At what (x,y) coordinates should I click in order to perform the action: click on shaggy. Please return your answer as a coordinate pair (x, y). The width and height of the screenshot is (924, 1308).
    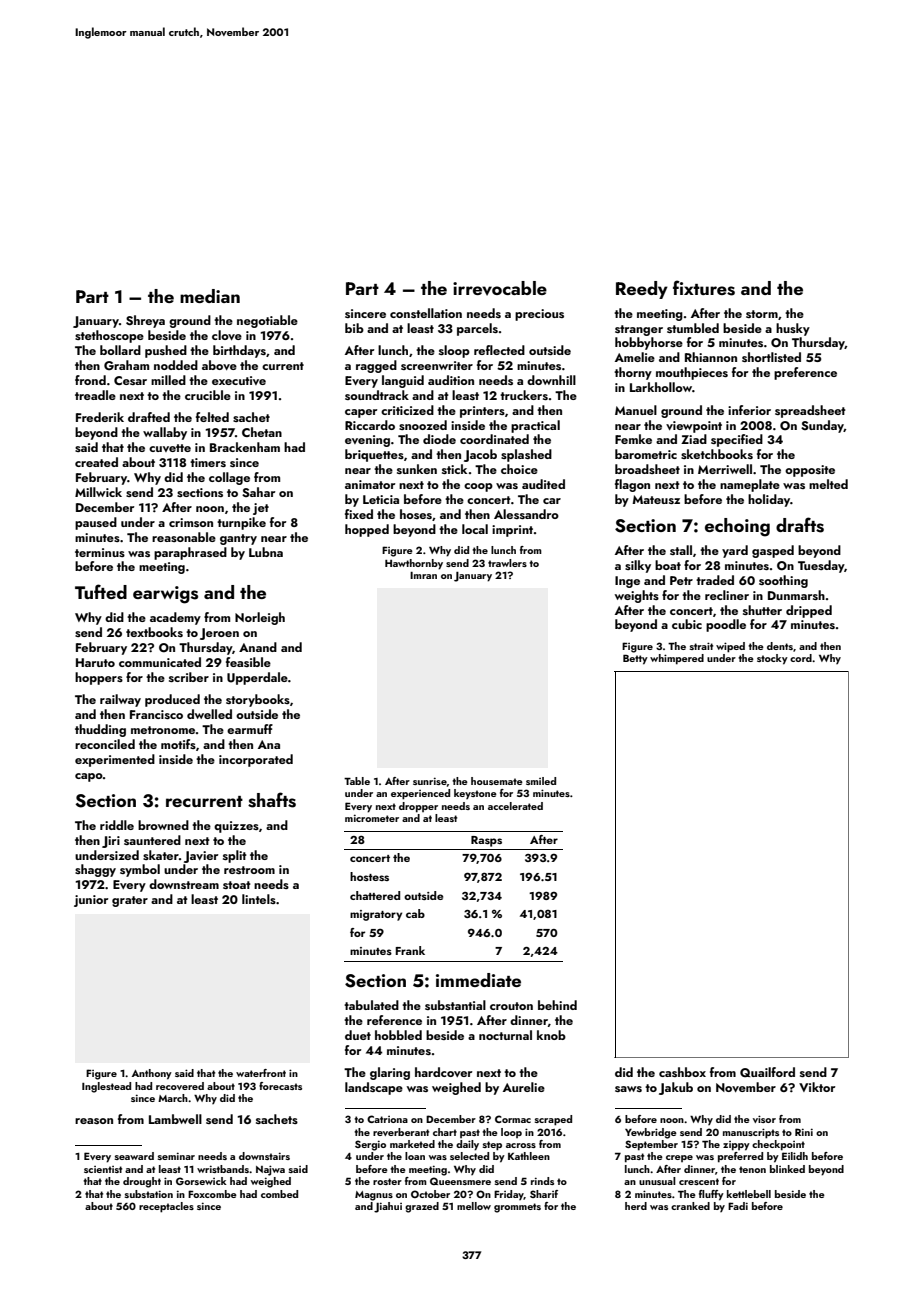
    Looking at the image, I should click on (95, 870).
